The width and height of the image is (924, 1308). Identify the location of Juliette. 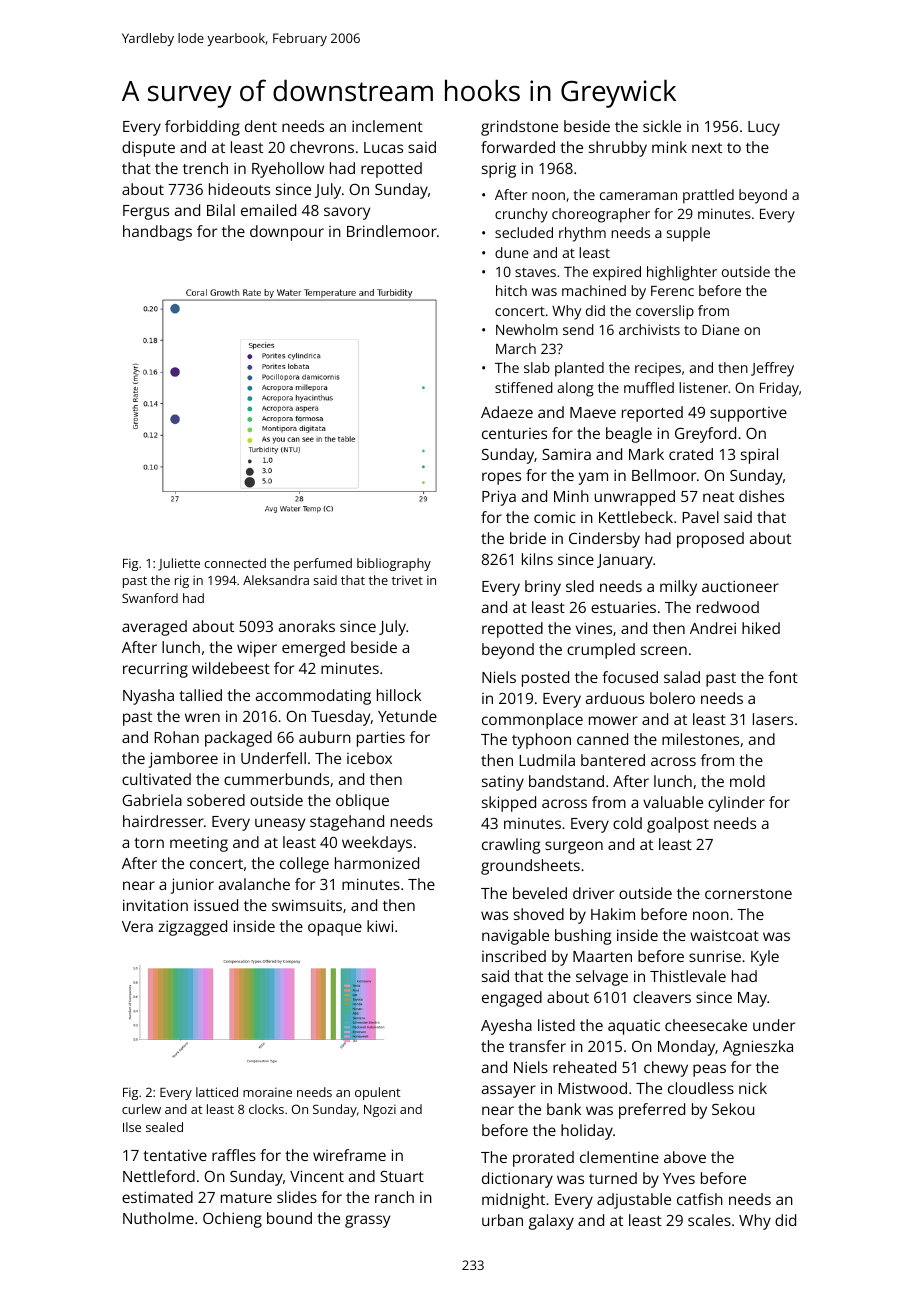
(179, 564).
